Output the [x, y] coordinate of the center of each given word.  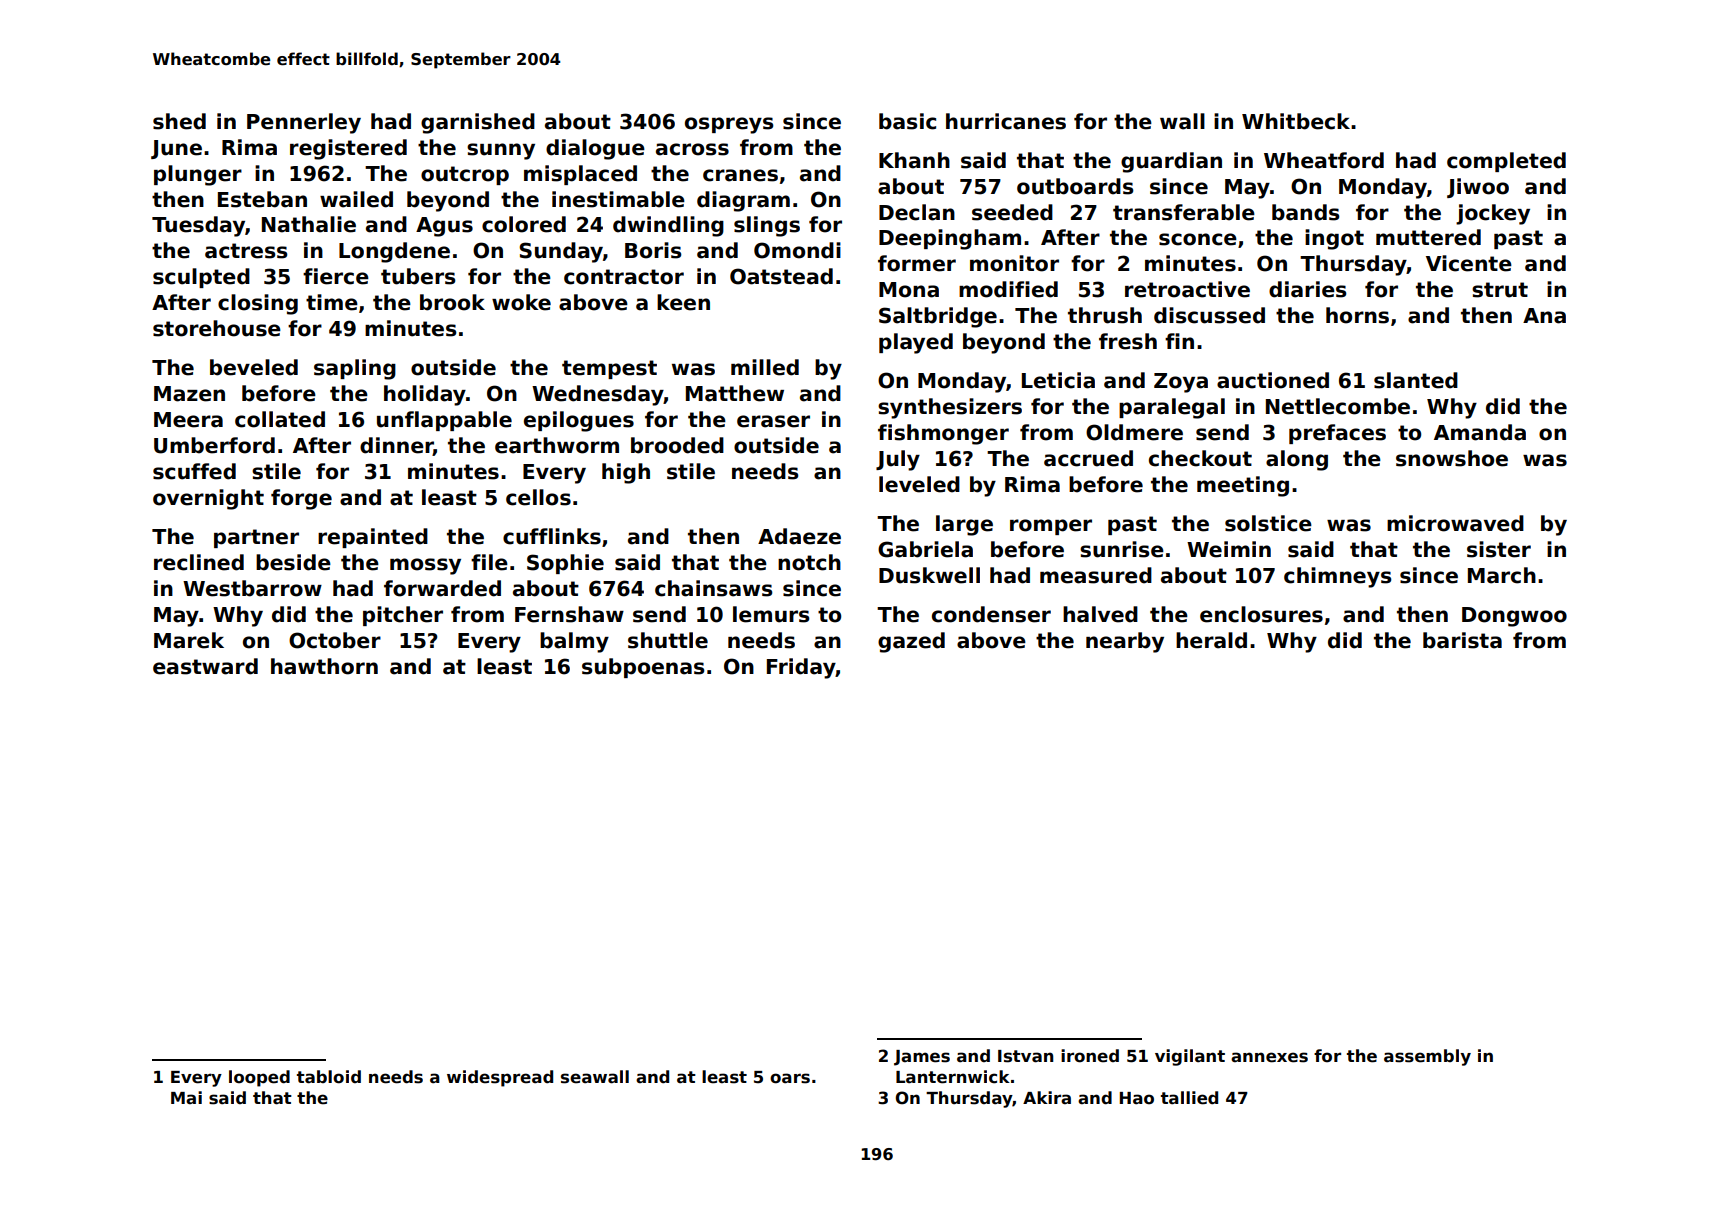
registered [348, 149]
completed [1506, 162]
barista [1462, 640]
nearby [1125, 642]
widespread [500, 1078]
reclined [199, 562]
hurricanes [1006, 121]
